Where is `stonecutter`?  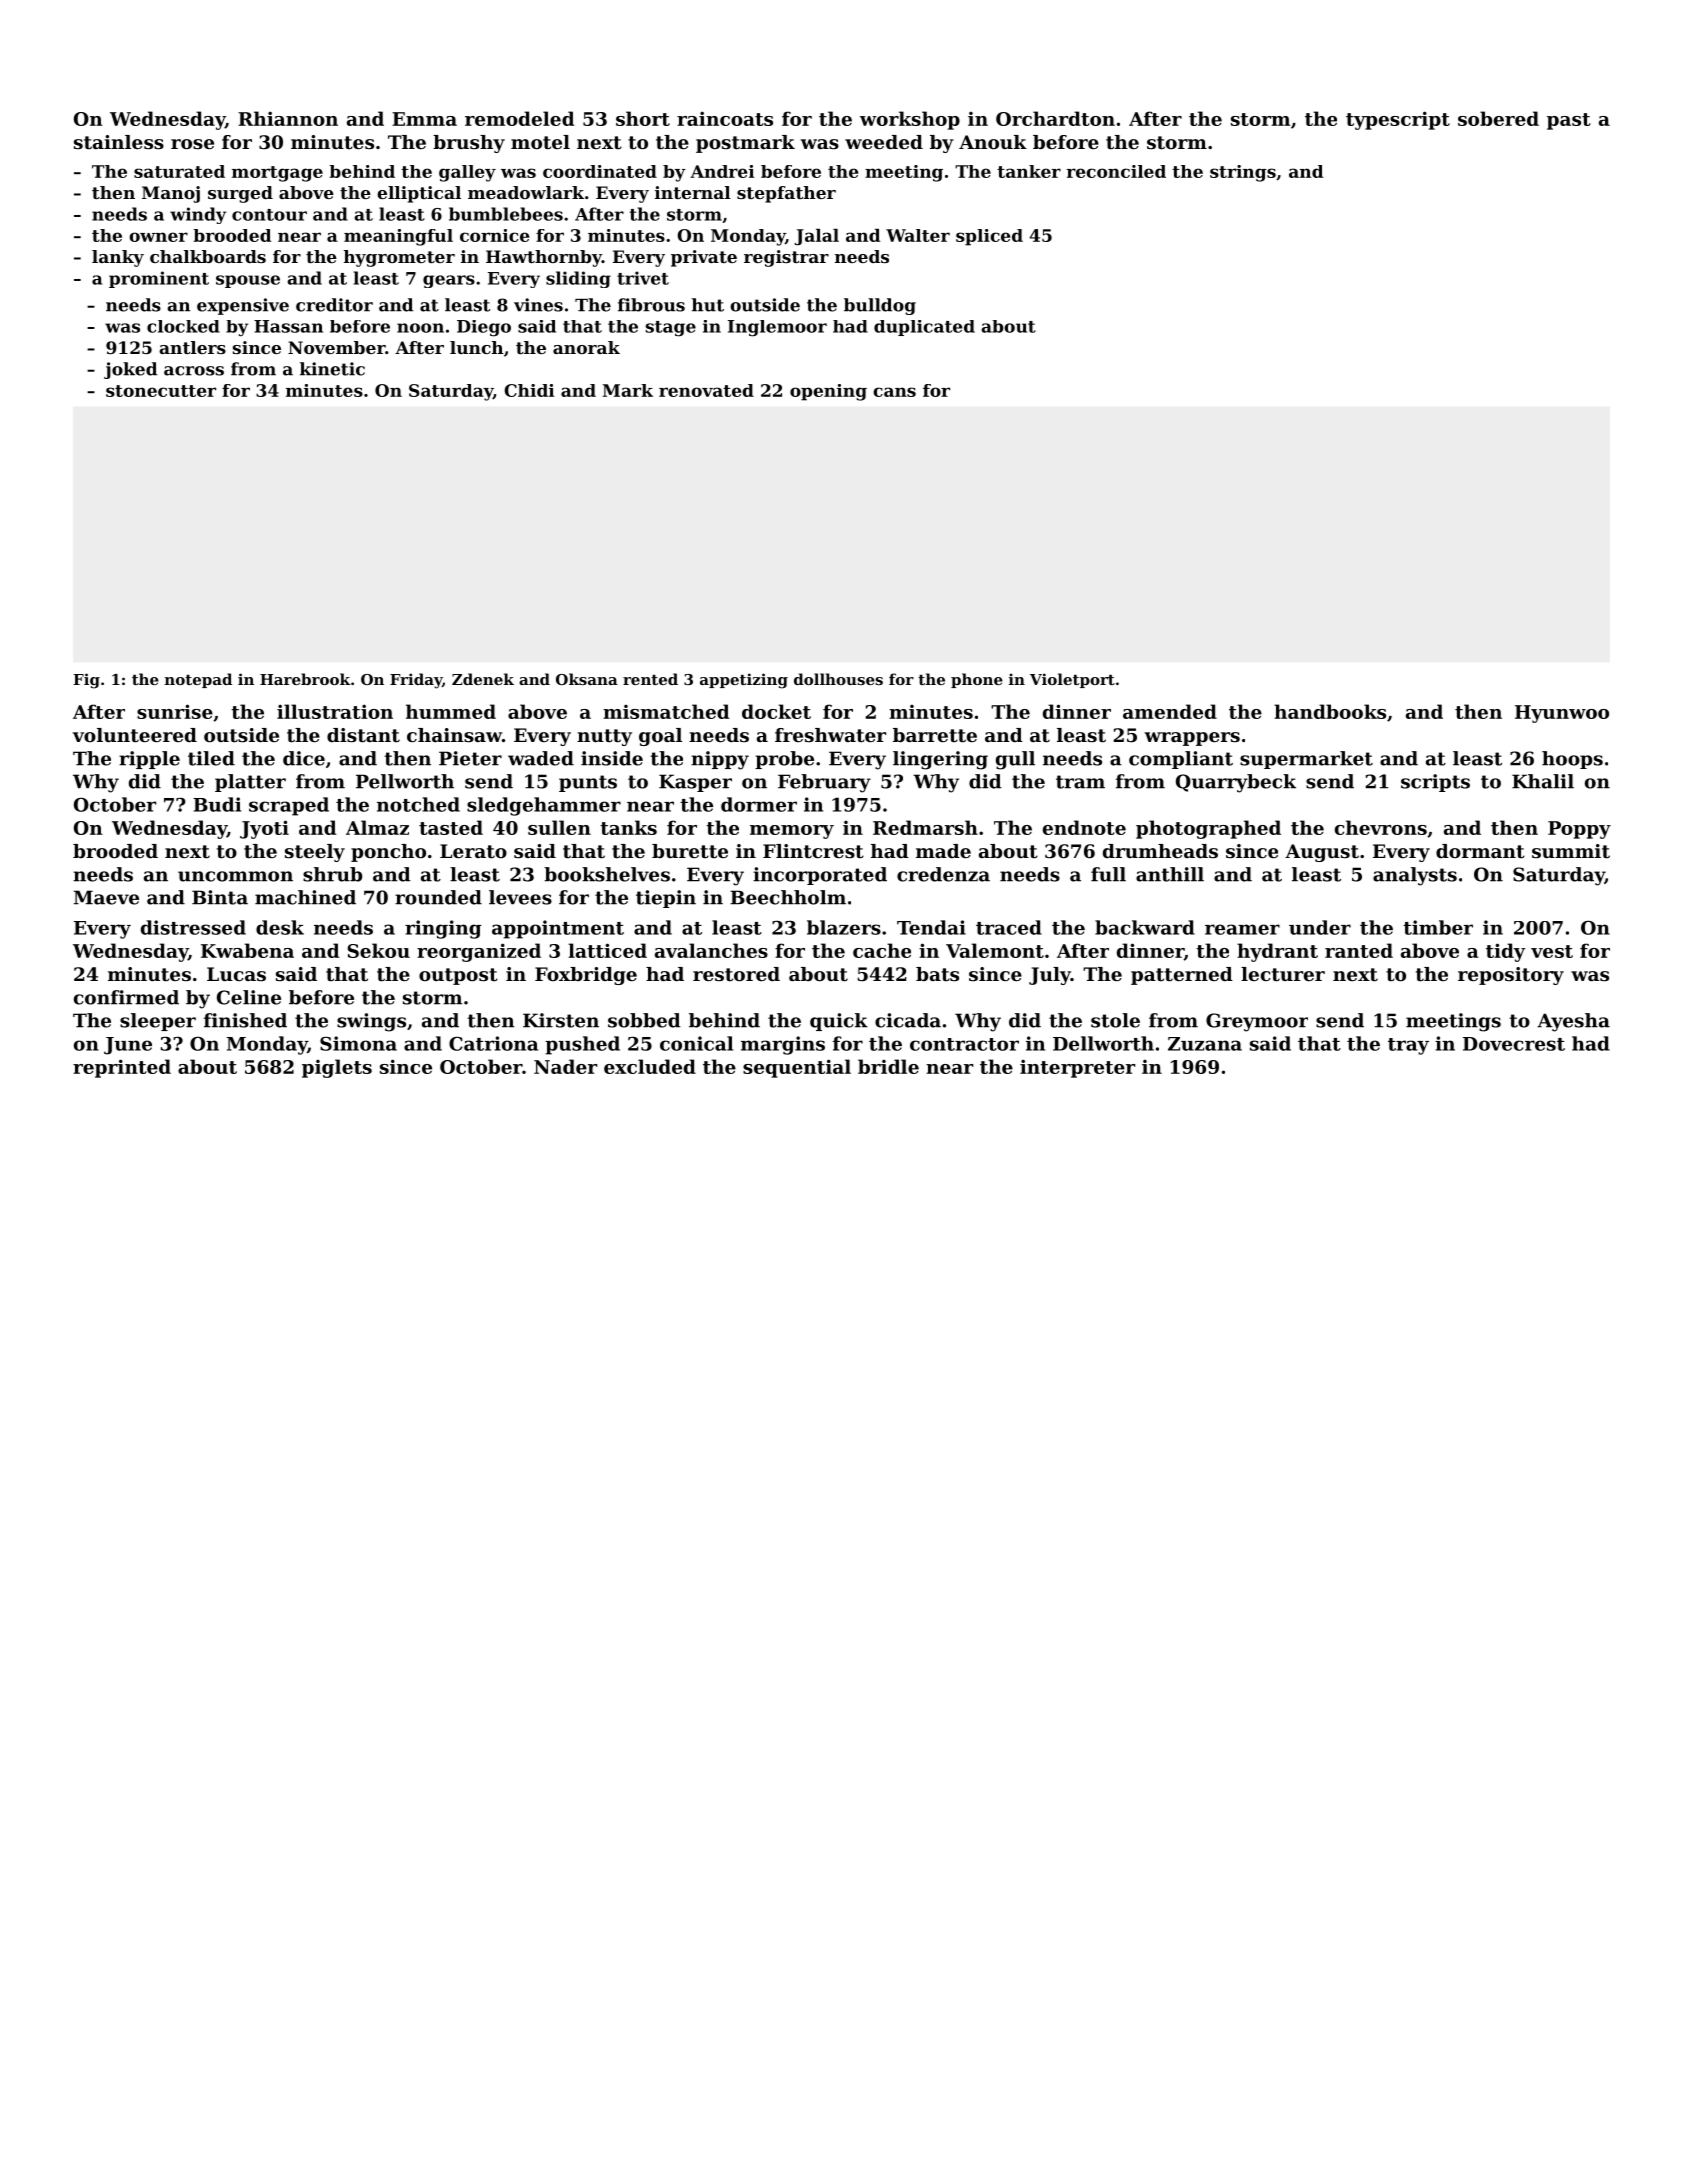
stonecutter is located at coordinates (161, 391).
